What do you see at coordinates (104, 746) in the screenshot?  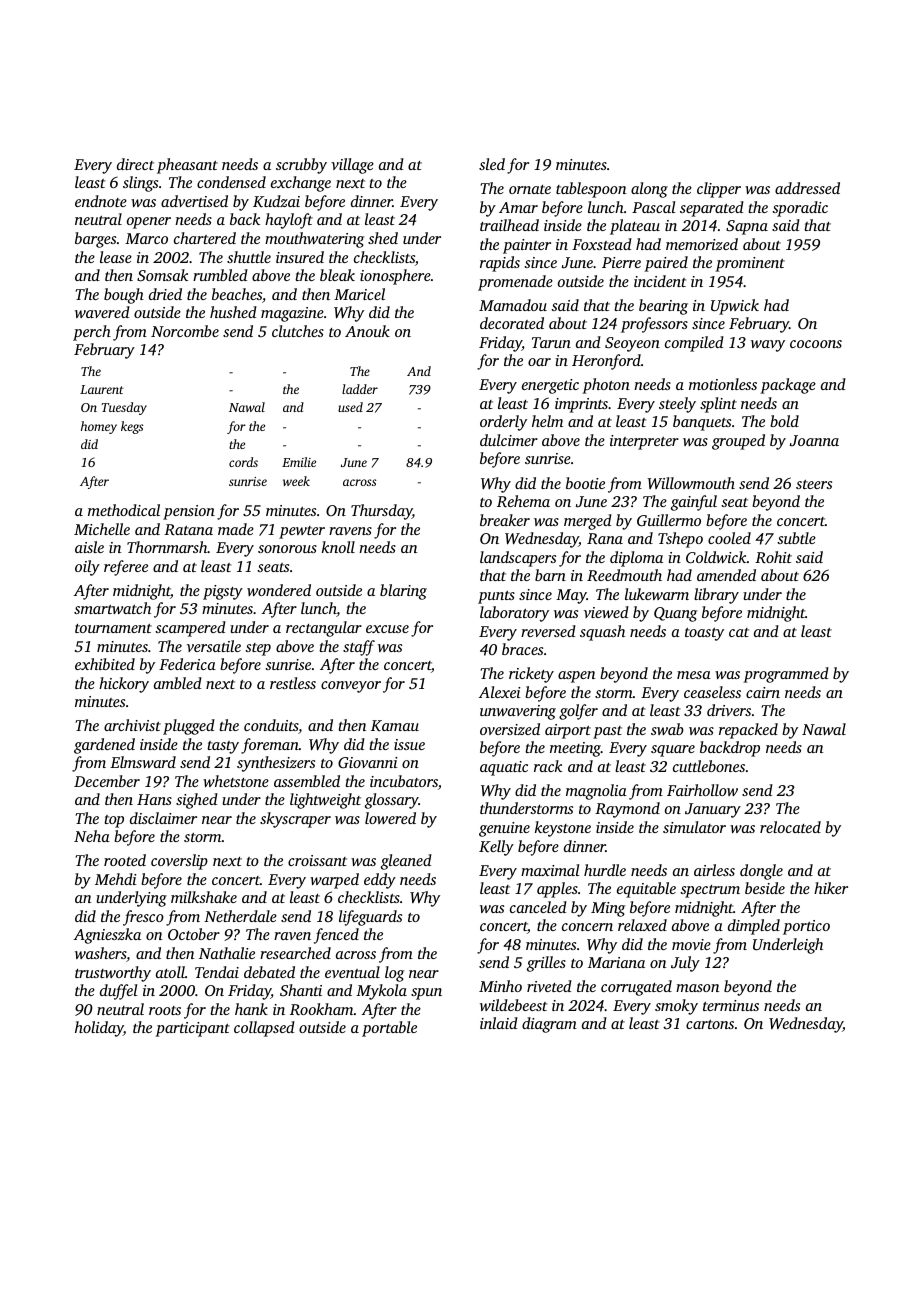 I see `gardened` at bounding box center [104, 746].
